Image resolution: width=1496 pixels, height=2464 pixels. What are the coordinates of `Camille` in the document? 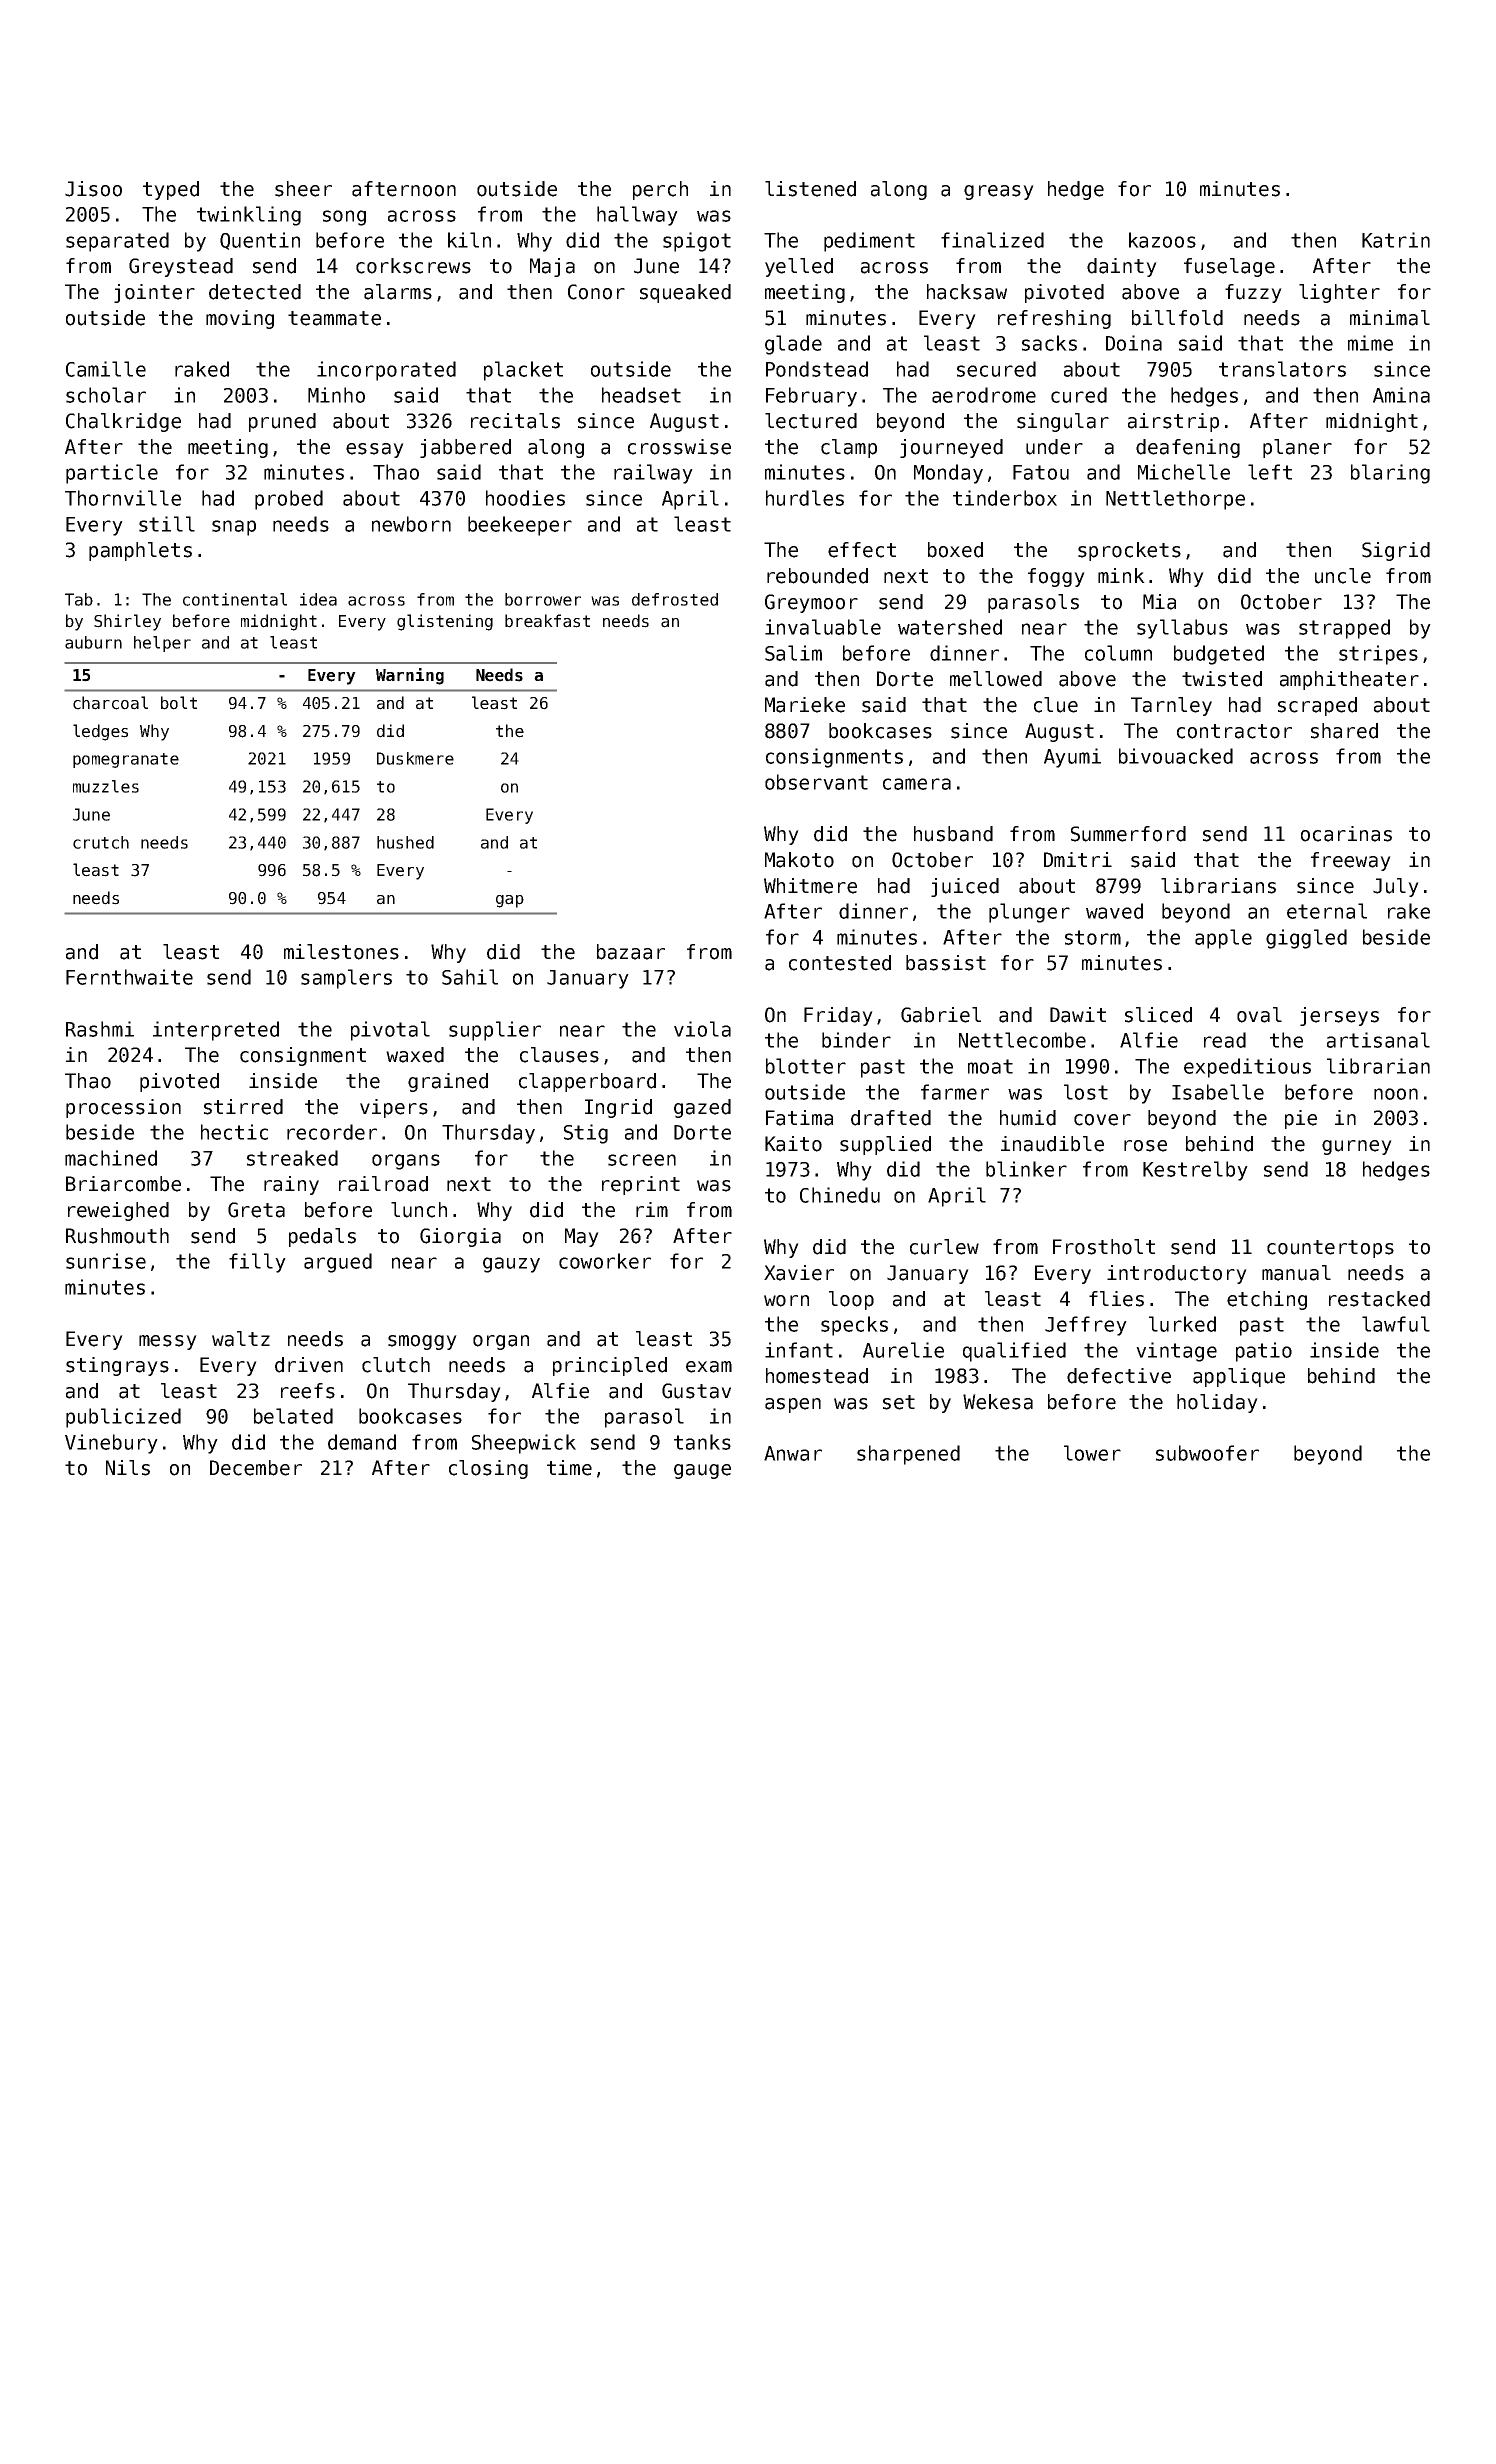 It's located at (106, 369).
